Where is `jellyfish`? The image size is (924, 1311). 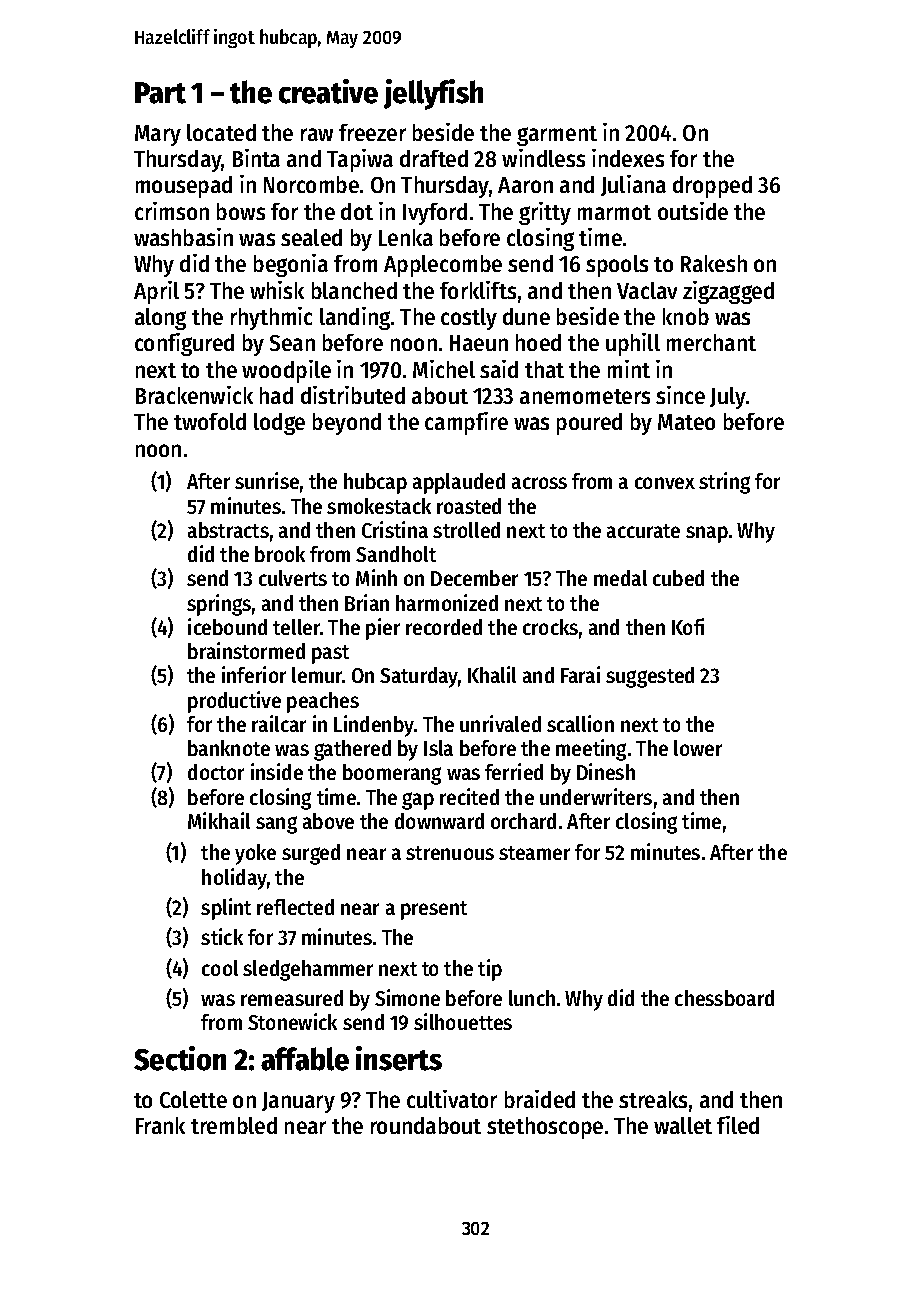
jellyfish is located at coordinates (433, 94).
